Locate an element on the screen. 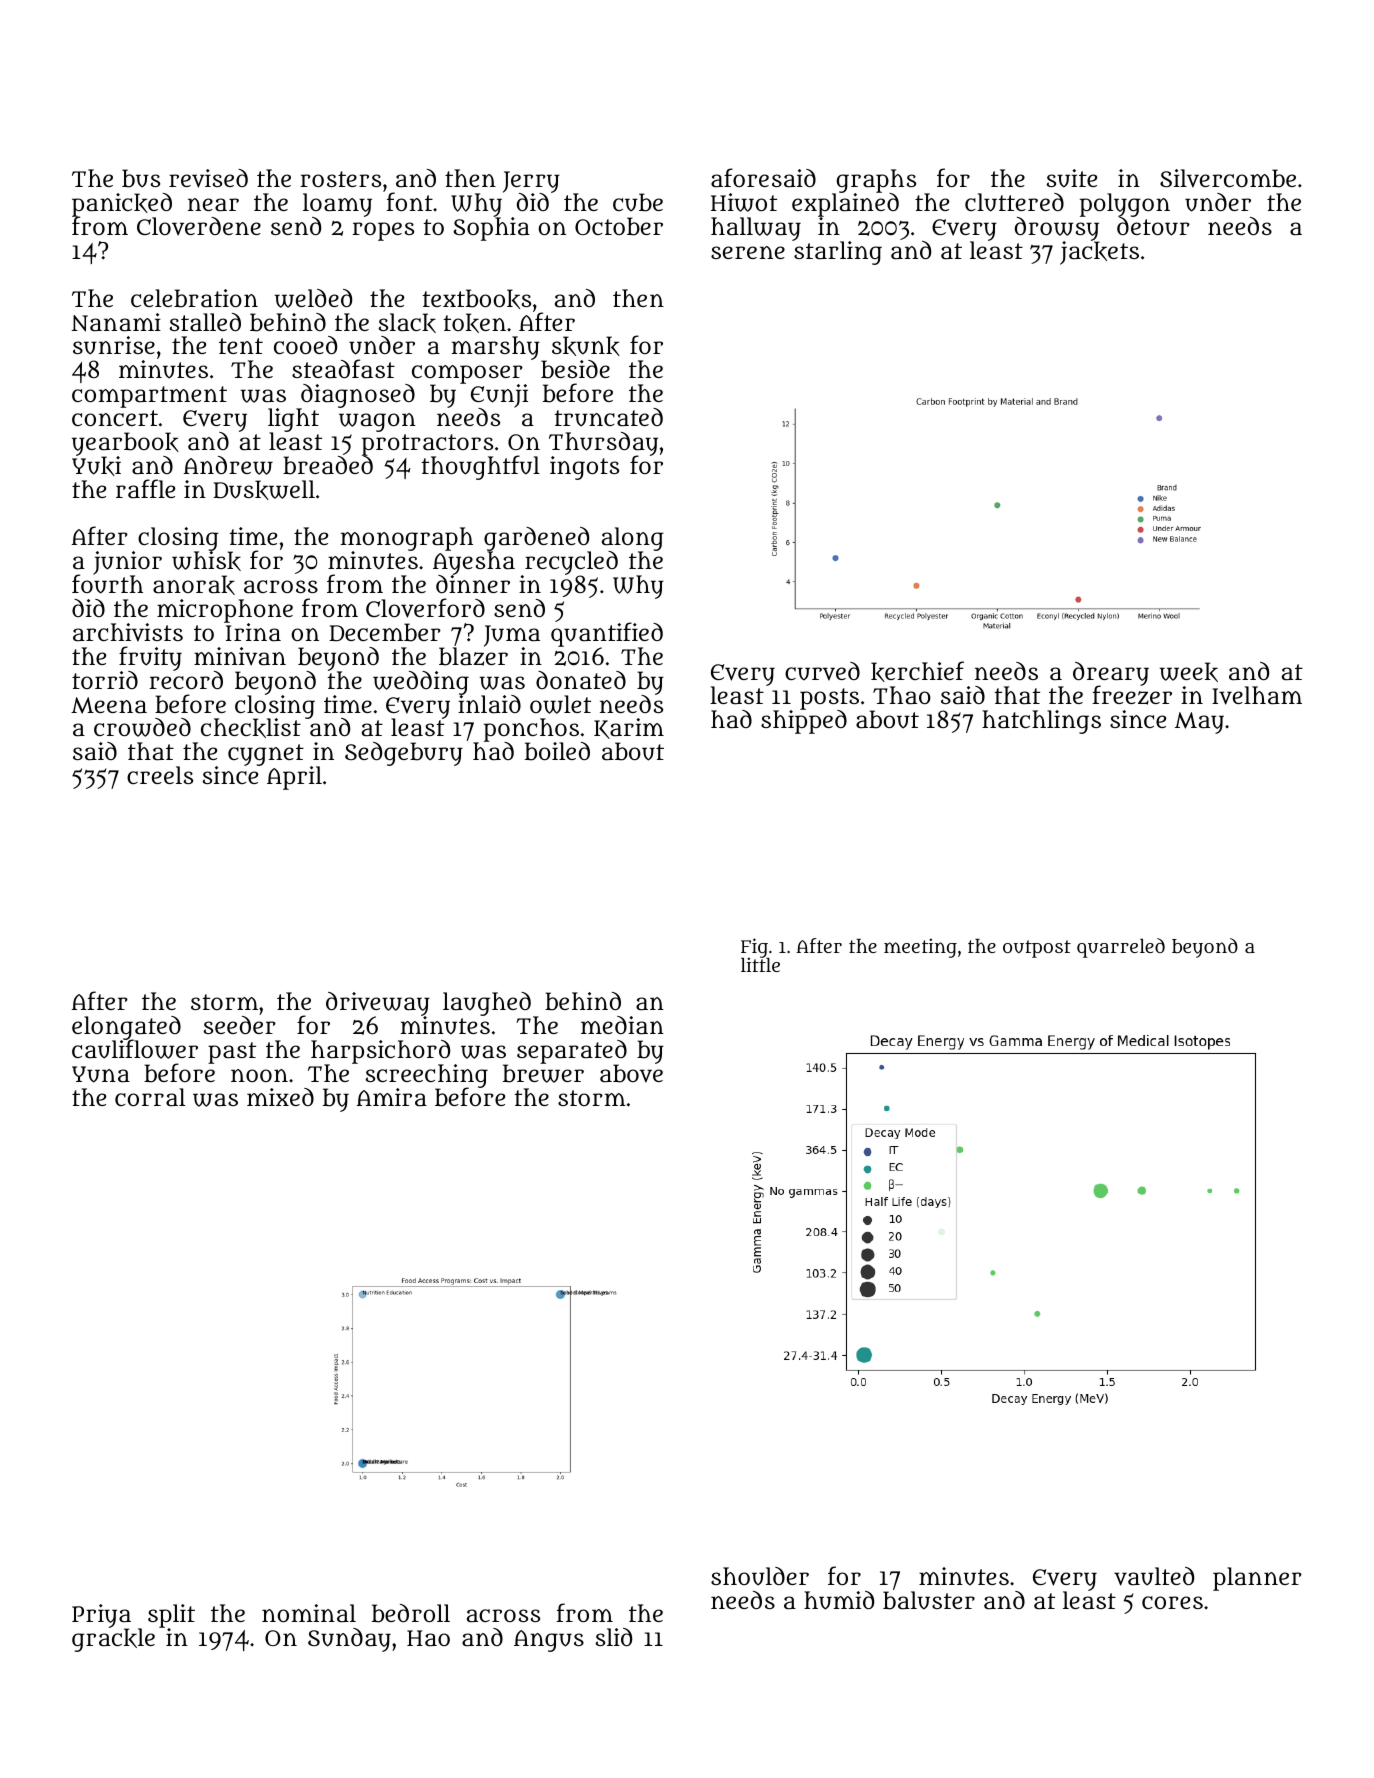  seeder is located at coordinates (239, 1025).
